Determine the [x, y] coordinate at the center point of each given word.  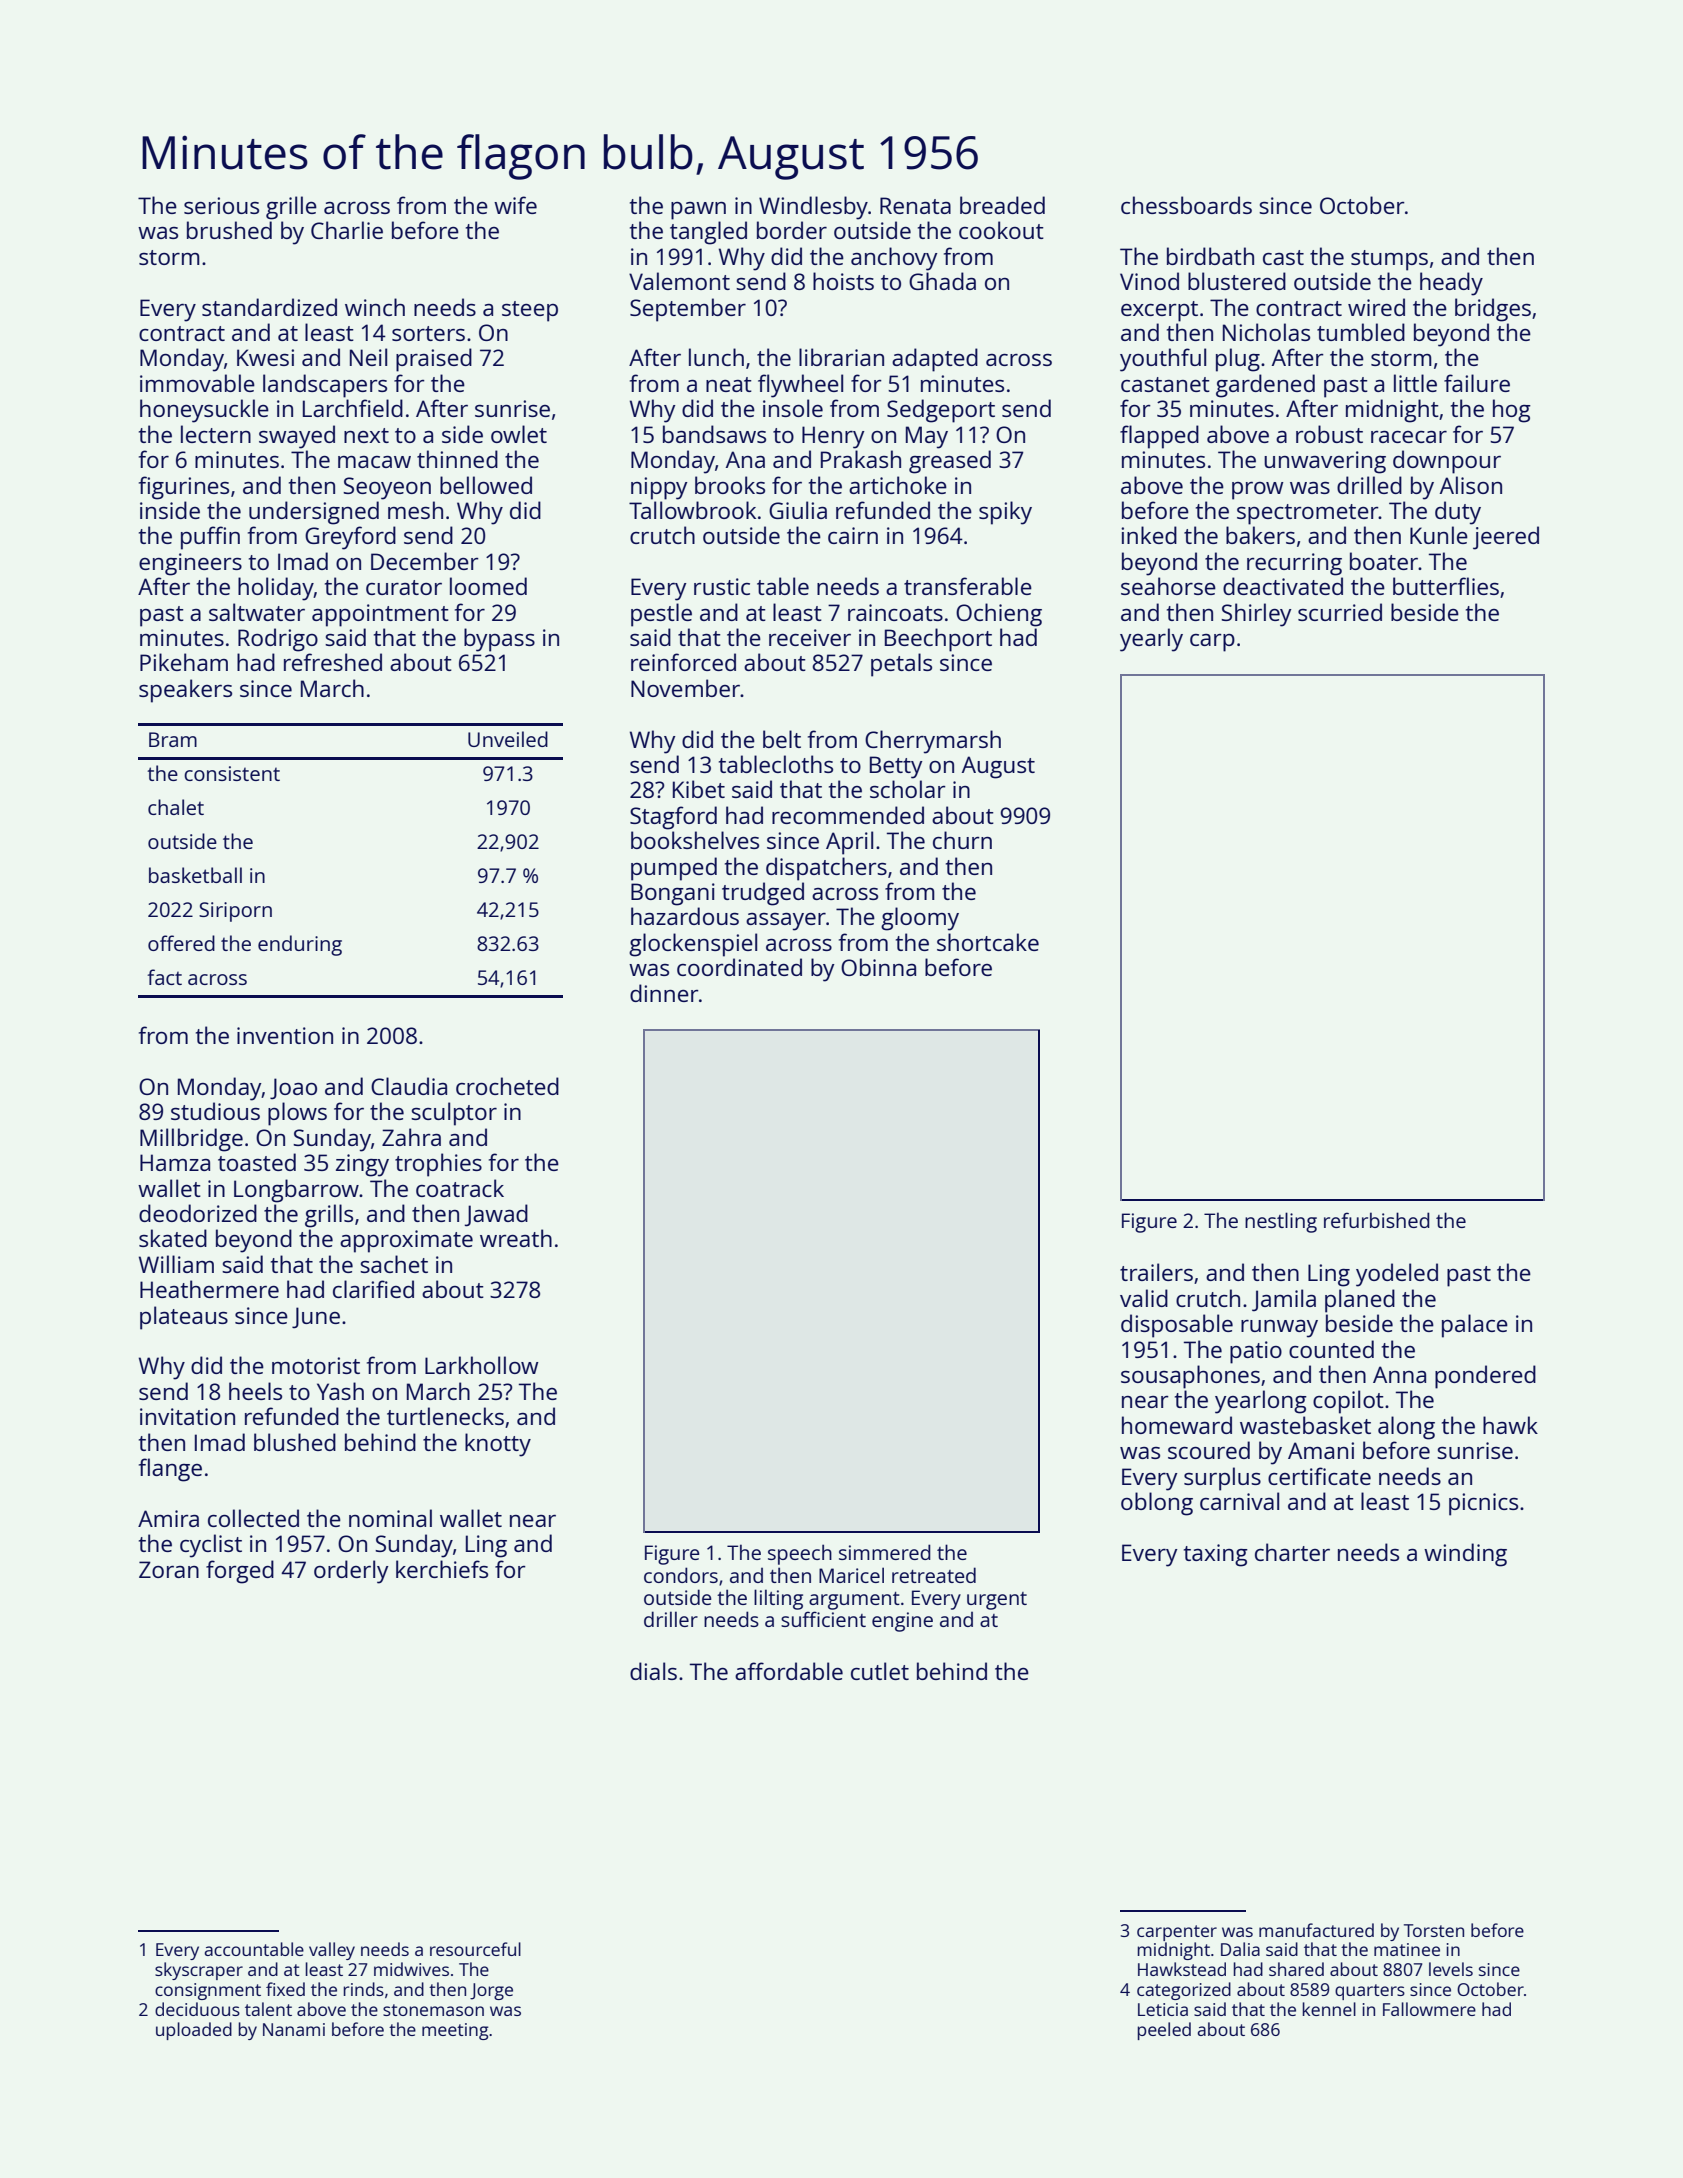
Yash [340, 1391]
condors [681, 1575]
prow [1258, 491]
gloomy [920, 919]
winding [1465, 1555]
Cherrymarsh [933, 742]
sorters [428, 333]
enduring [300, 945]
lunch [716, 357]
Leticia [1163, 2009]
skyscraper [199, 1971]
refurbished [1377, 1220]
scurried [1340, 612]
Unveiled [508, 739]
